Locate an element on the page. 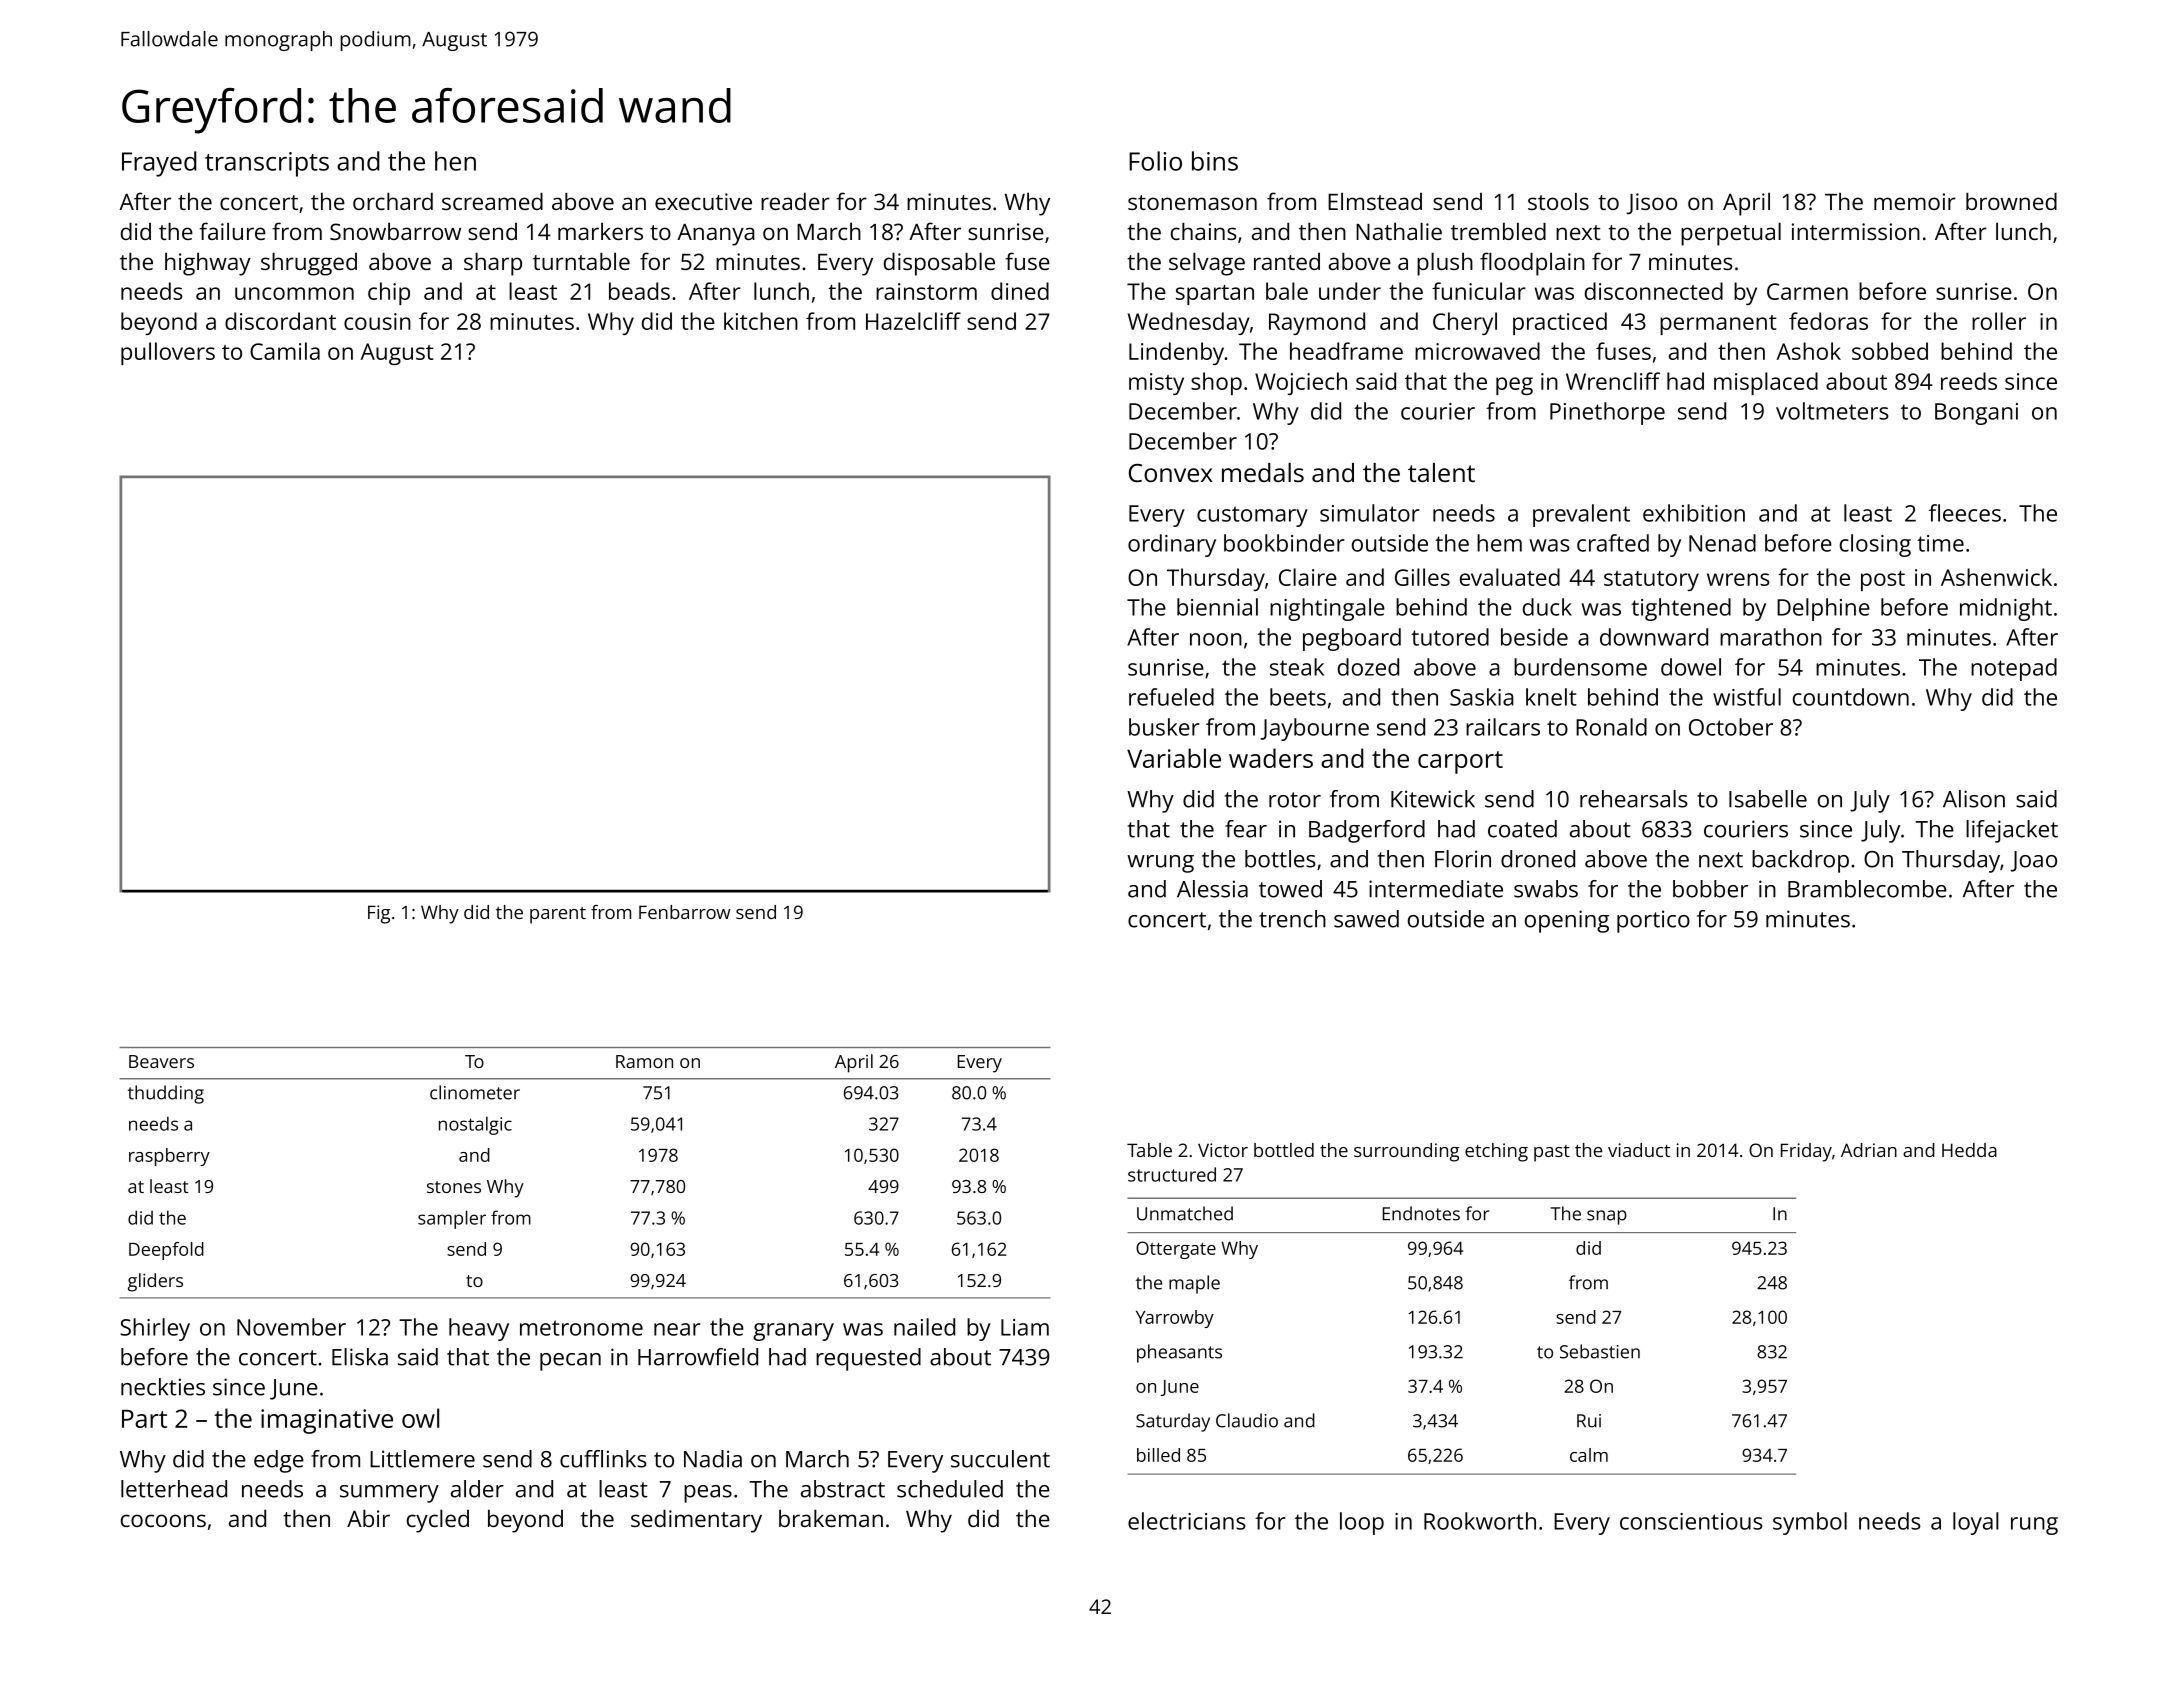 The width and height of the image is (2178, 1683). Carmen is located at coordinates (1807, 291).
